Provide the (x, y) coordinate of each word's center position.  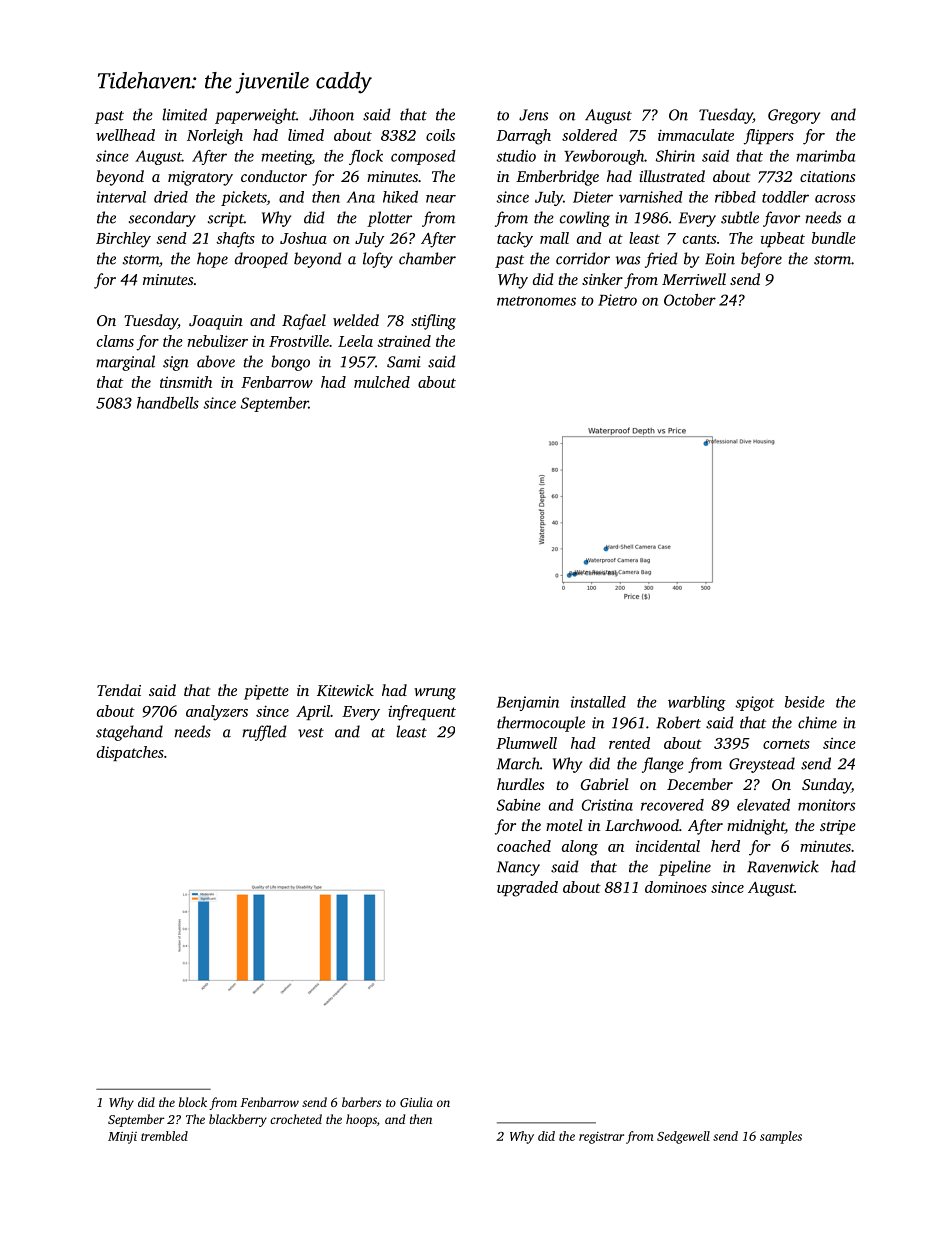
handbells (168, 403)
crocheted (296, 1119)
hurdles (520, 784)
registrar (601, 1138)
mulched (382, 382)
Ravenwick (783, 866)
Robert (678, 722)
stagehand (129, 733)
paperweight (255, 116)
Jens (533, 115)
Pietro (617, 300)
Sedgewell (683, 1137)
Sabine (519, 805)
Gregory (794, 116)
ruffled (264, 733)
